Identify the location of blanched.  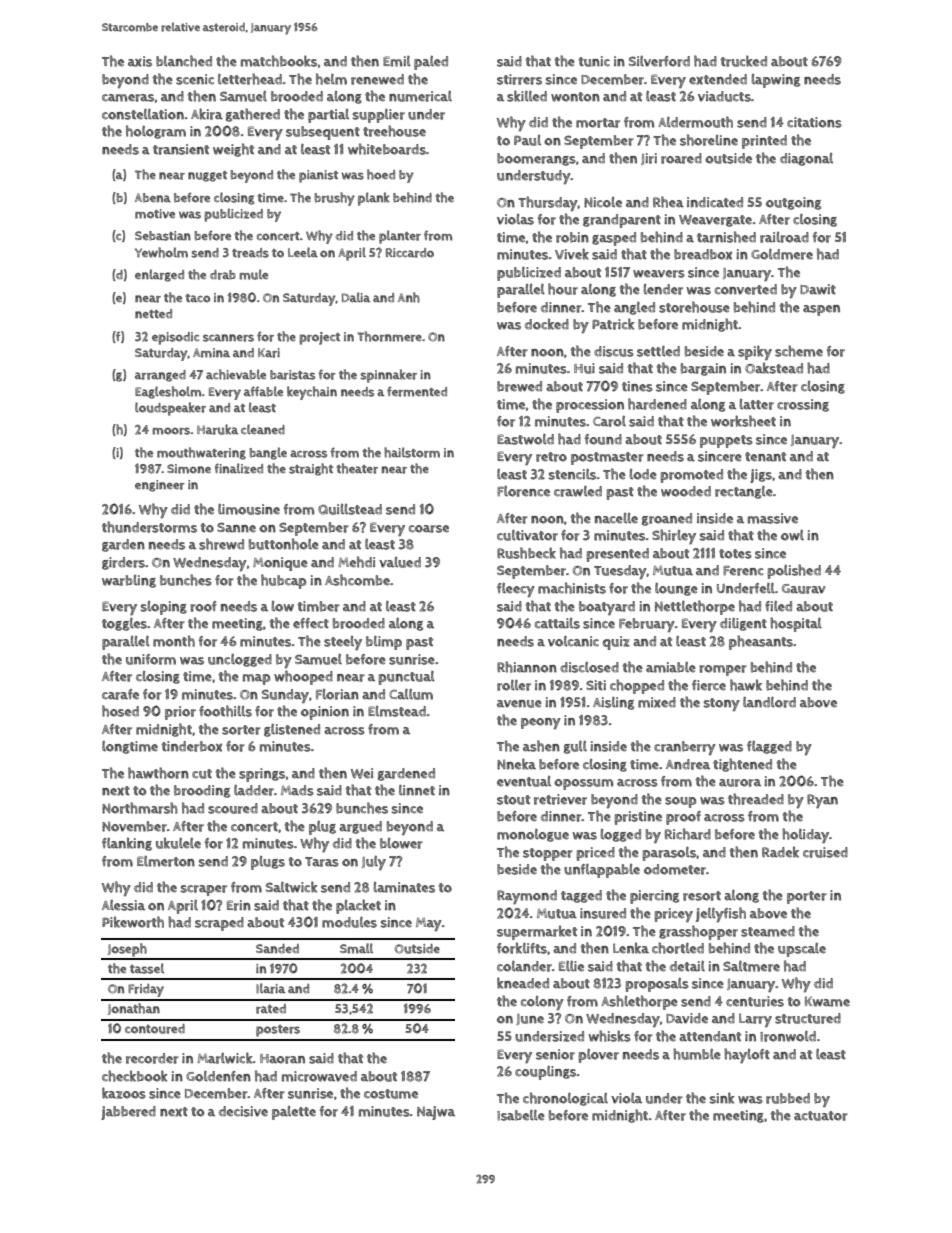
(184, 61).
